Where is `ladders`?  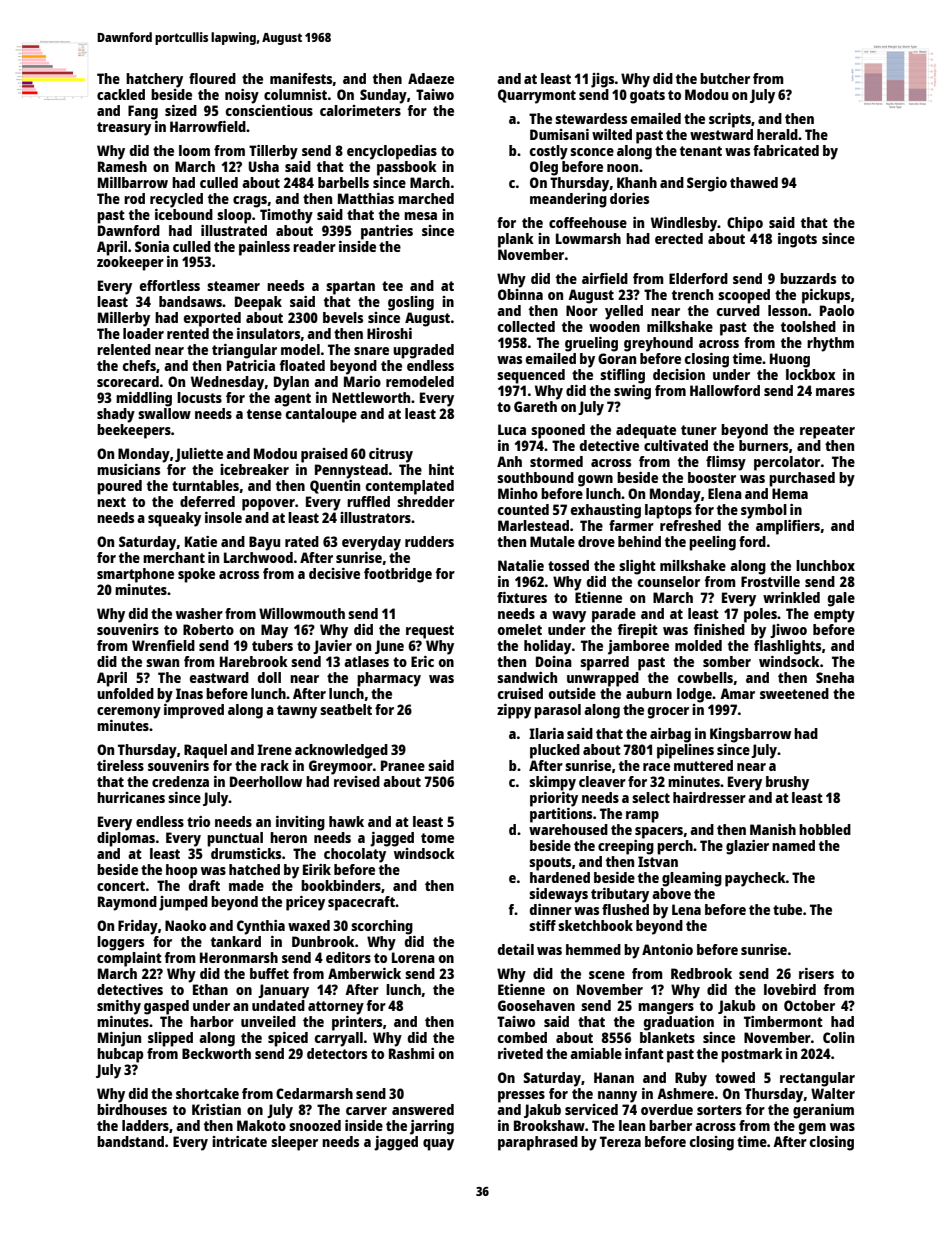
ladders is located at coordinates (145, 1125).
